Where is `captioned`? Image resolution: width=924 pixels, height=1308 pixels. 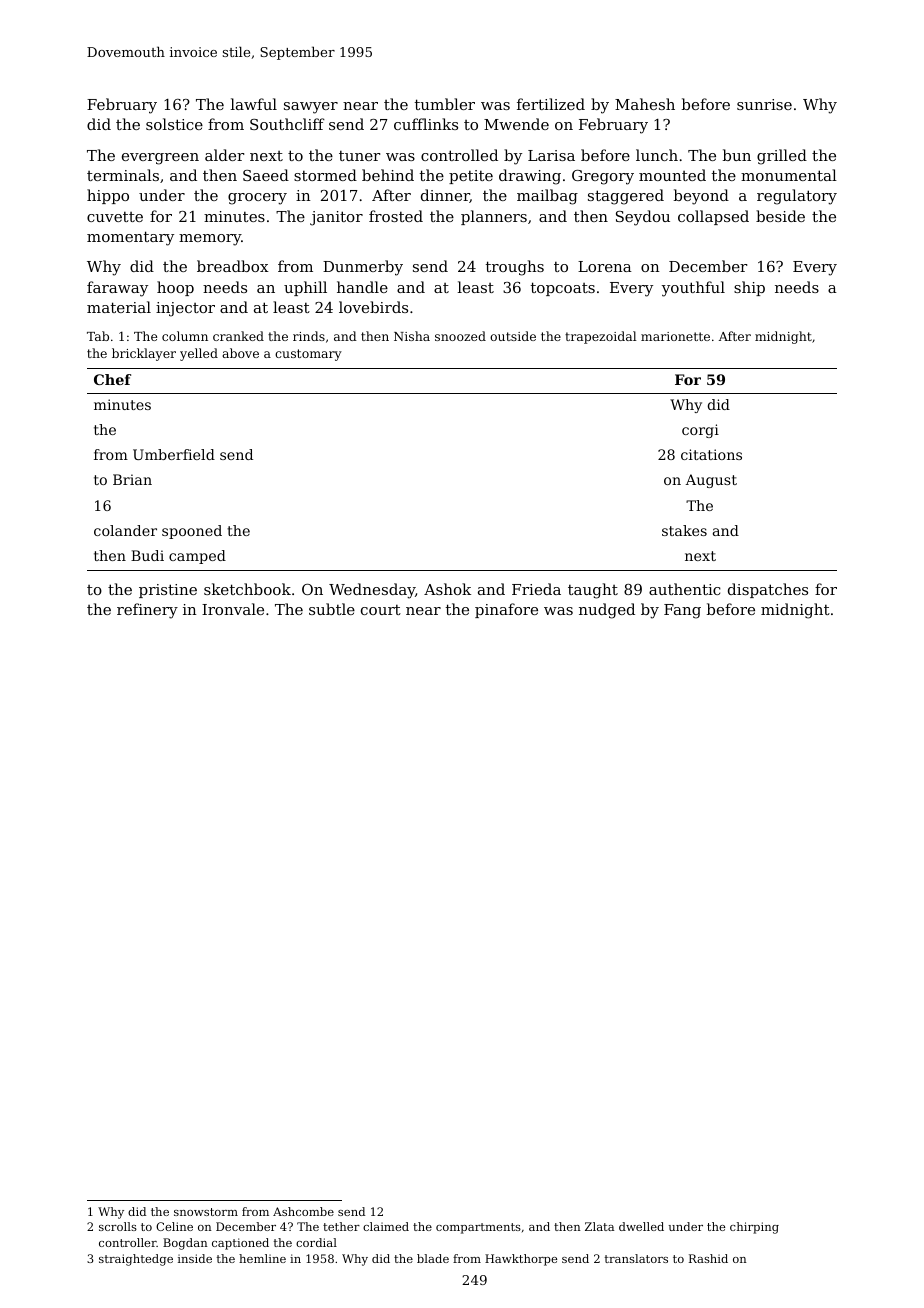
captioned is located at coordinates (240, 1244).
